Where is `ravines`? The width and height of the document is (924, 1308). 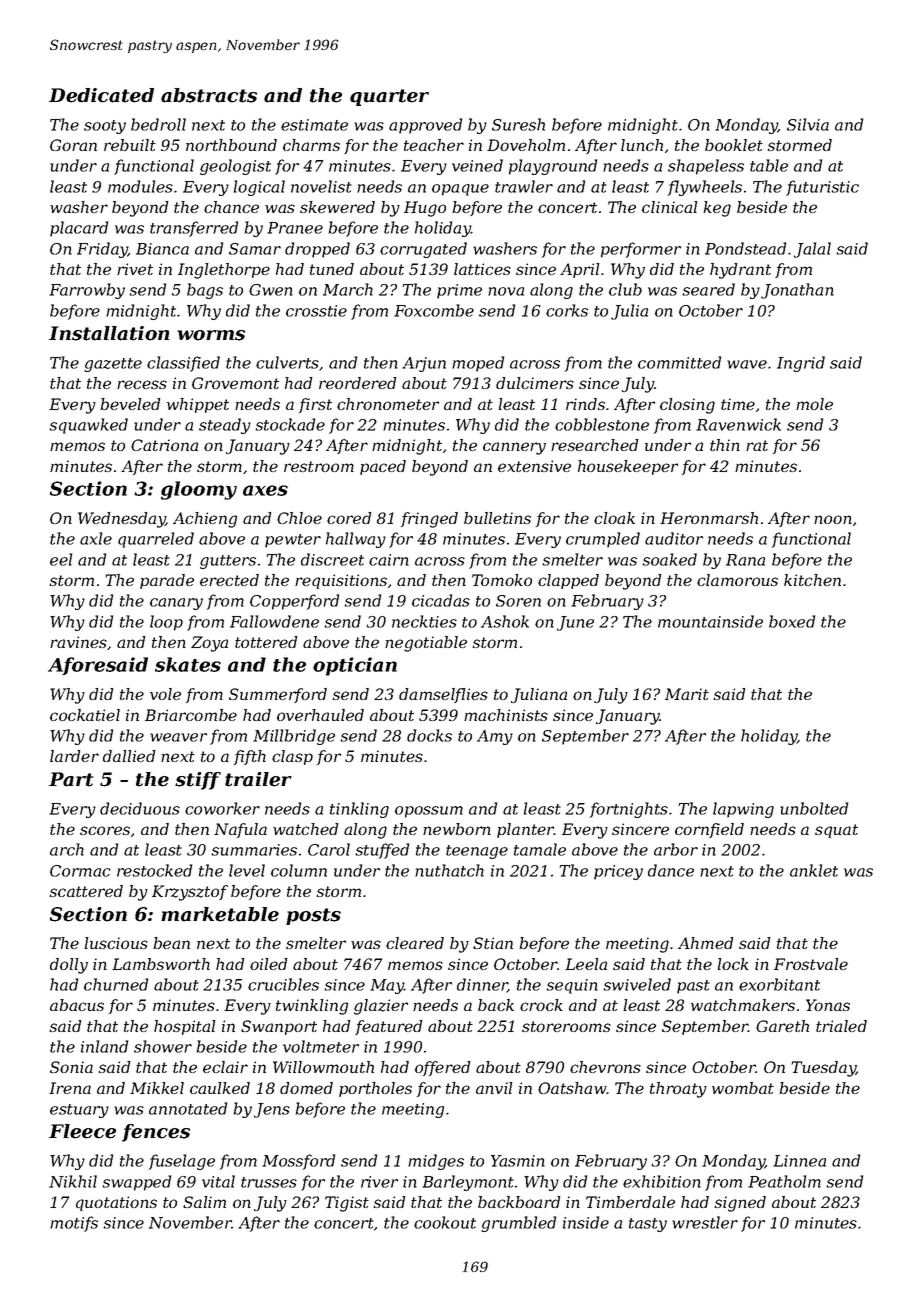 ravines is located at coordinates (78, 642).
